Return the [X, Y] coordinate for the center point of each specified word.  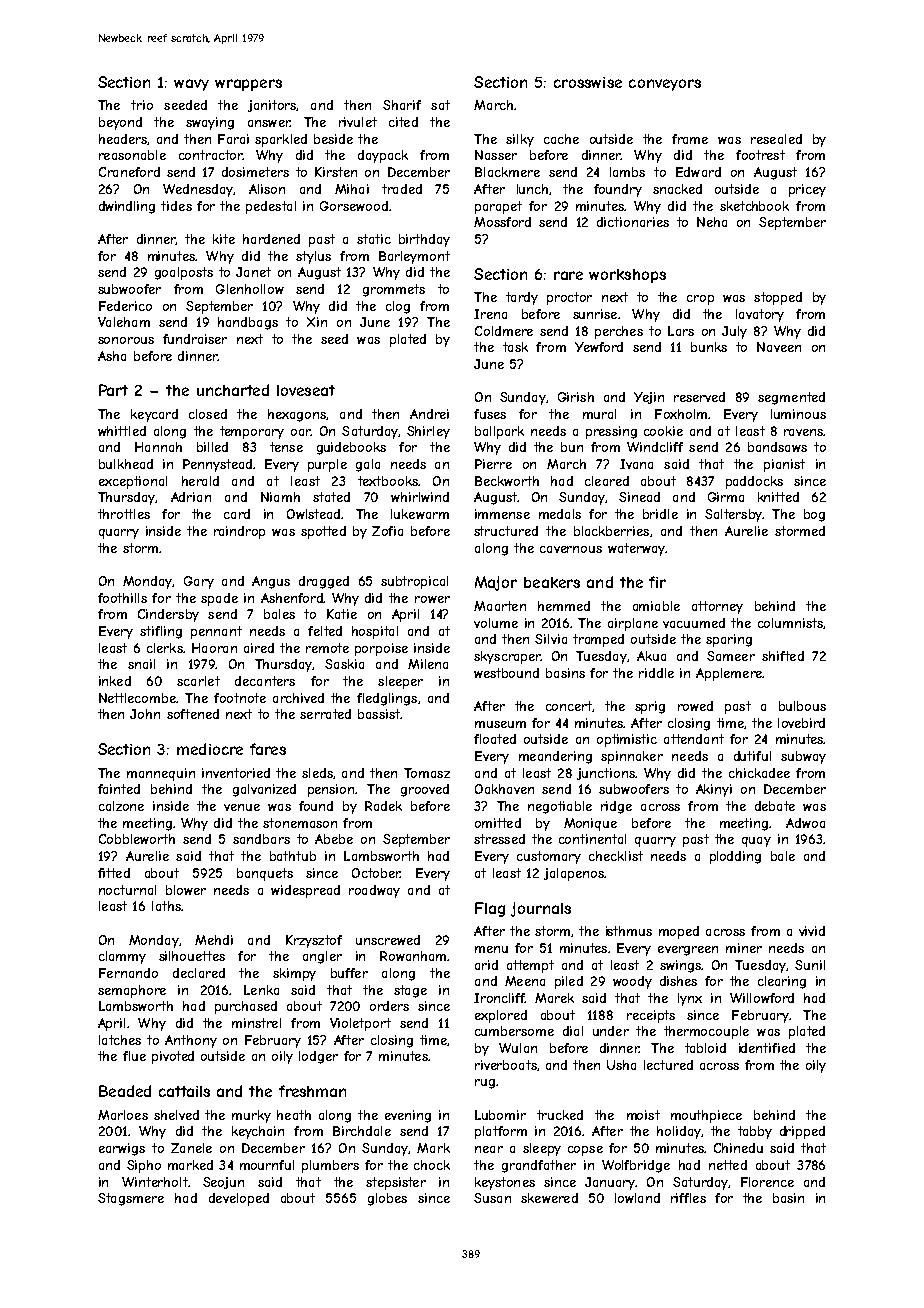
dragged [324, 582]
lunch [532, 189]
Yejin [649, 398]
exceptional [133, 482]
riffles [688, 1198]
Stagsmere [131, 1199]
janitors [272, 106]
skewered [549, 1198]
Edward [698, 172]
